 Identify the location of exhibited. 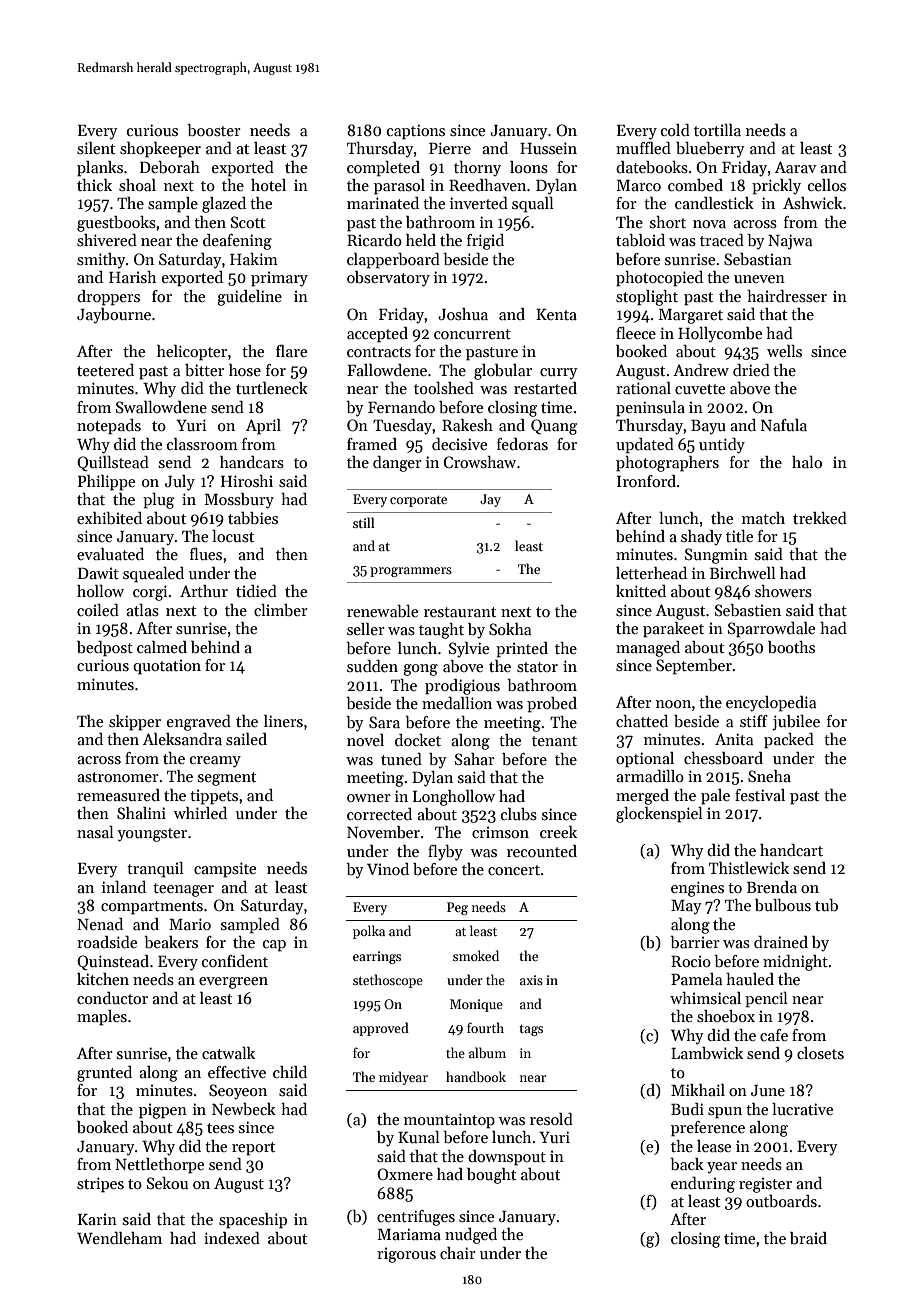
(109, 518).
